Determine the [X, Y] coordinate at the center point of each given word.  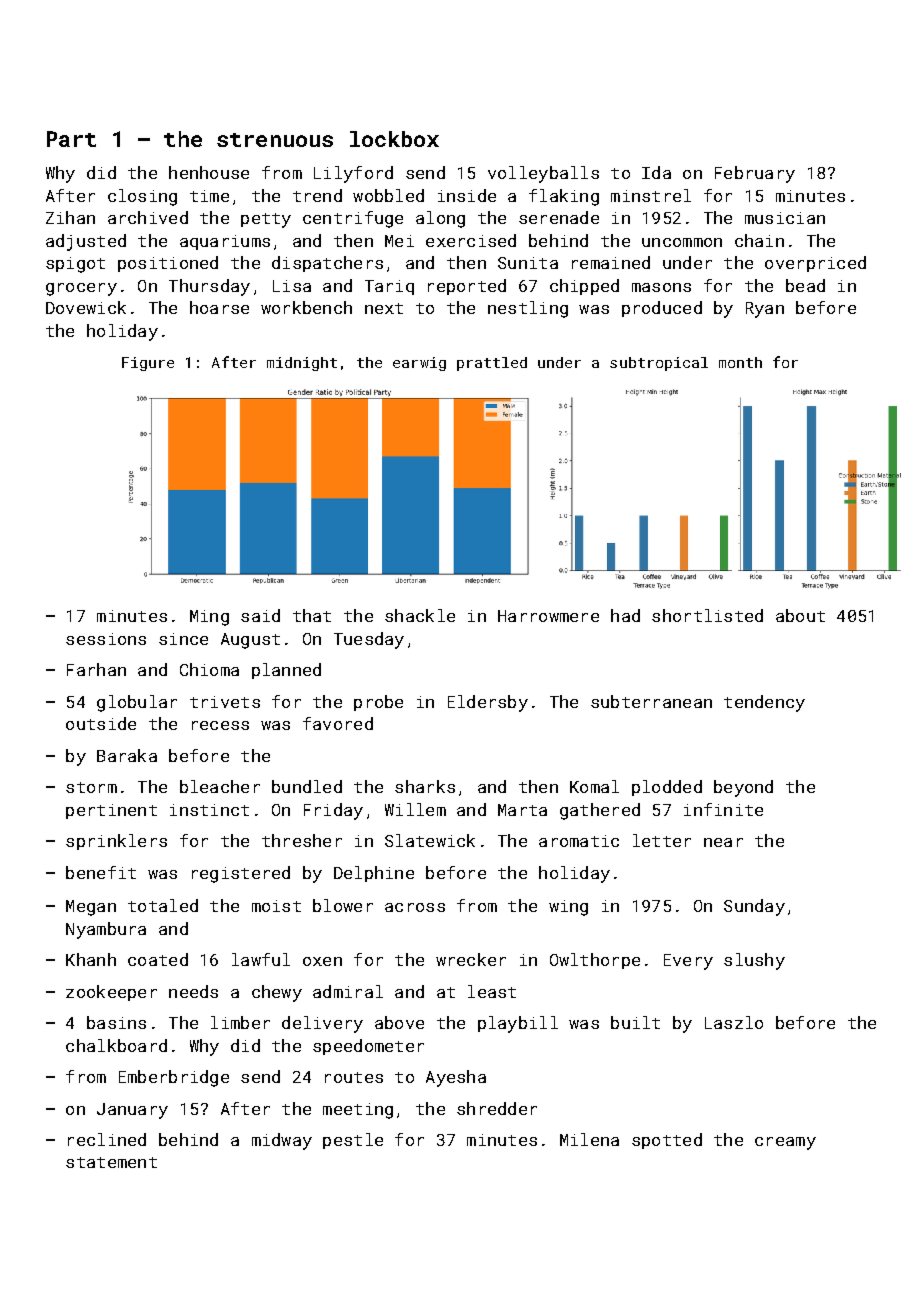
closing [142, 197]
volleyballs [543, 174]
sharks [425, 786]
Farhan [96, 669]
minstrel [651, 195]
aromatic [579, 841]
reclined [107, 1139]
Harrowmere [548, 616]
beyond [743, 788]
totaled [163, 905]
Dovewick [86, 307]
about [800, 615]
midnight [302, 364]
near [723, 842]
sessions [106, 639]
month [740, 362]
